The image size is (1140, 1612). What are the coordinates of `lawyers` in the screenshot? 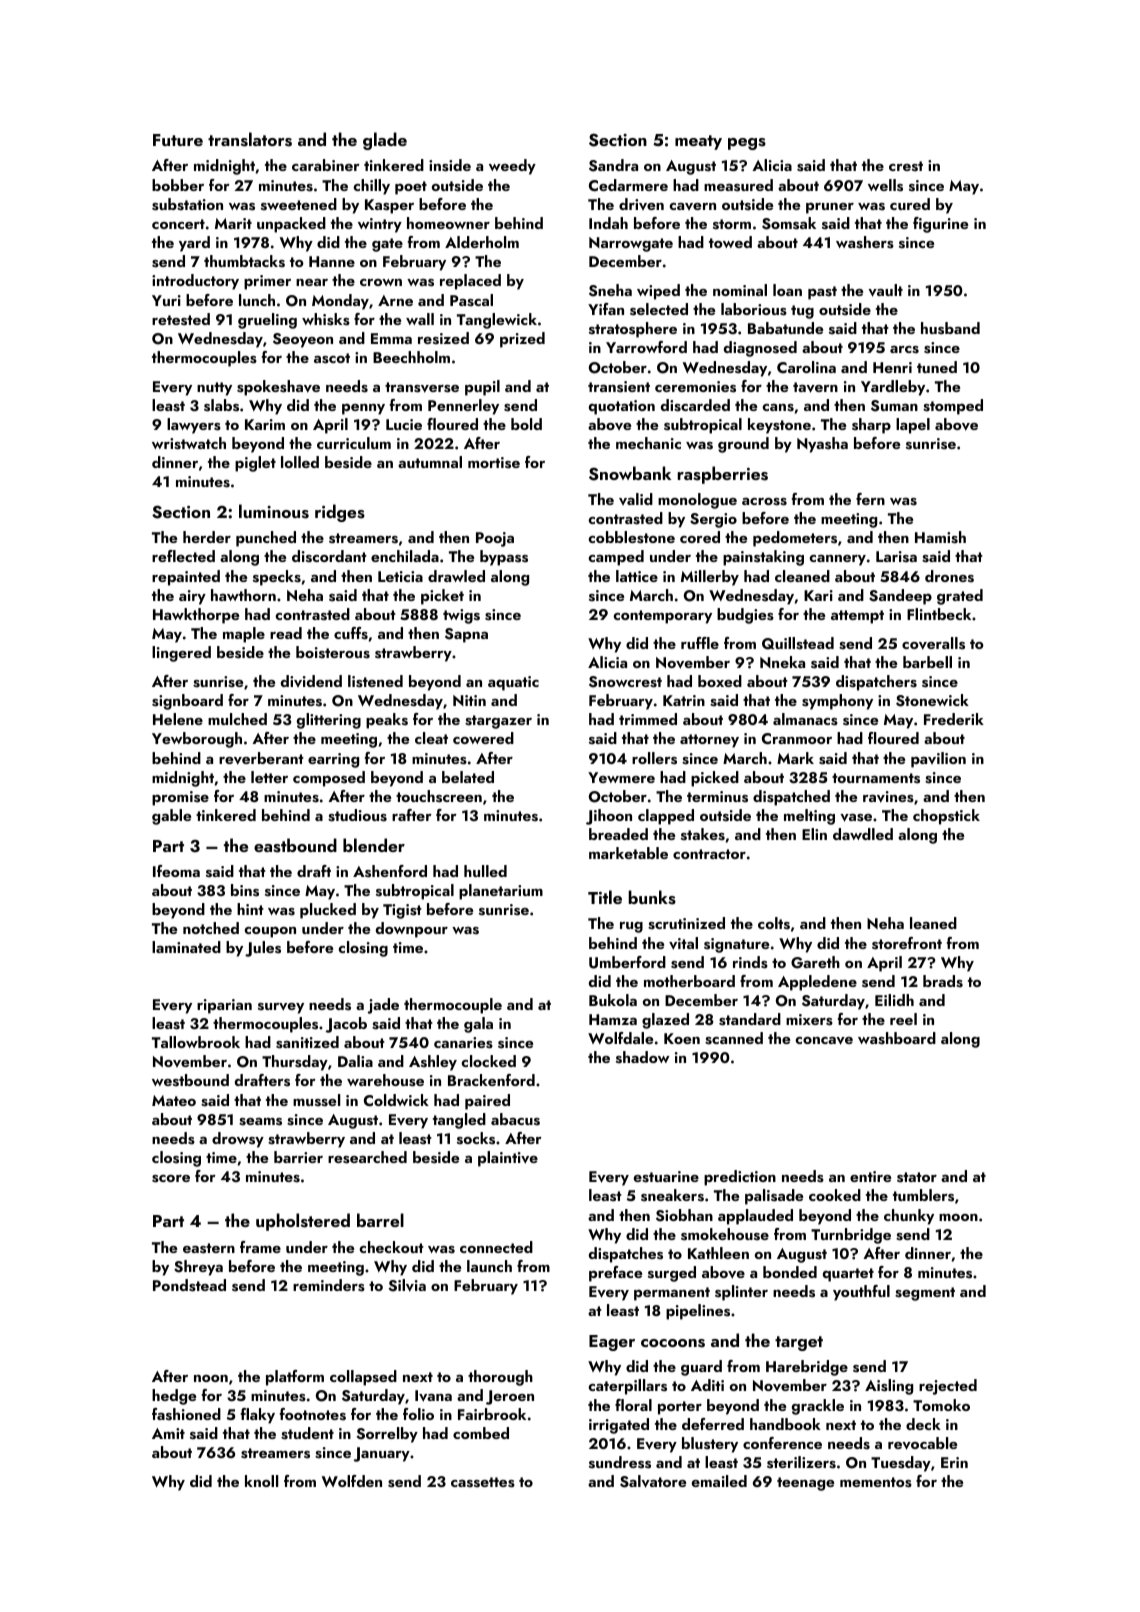 It's located at (194, 426).
